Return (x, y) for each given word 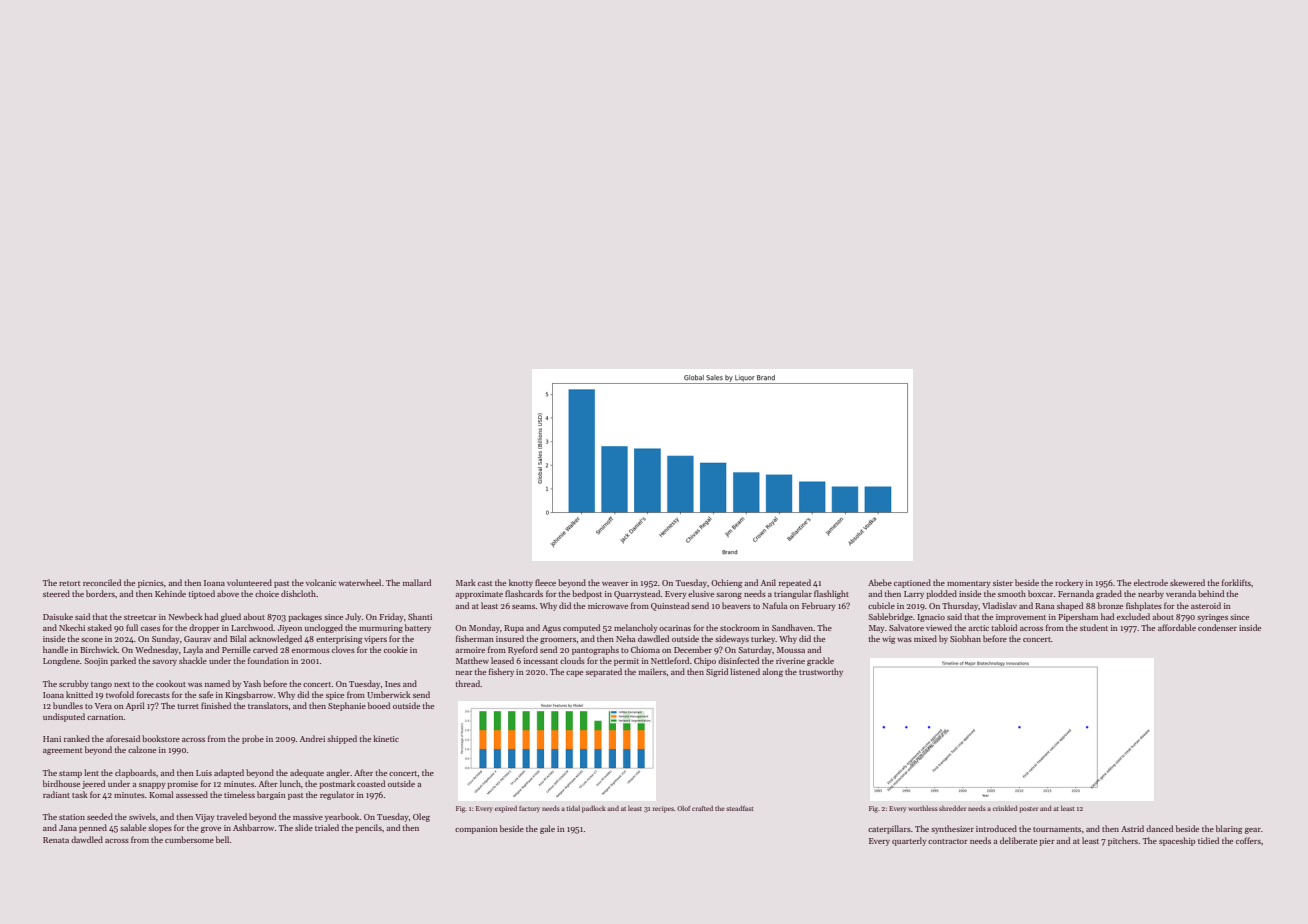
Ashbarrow (253, 827)
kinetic (386, 738)
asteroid (1206, 605)
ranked (77, 738)
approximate (479, 595)
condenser (1217, 627)
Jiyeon (290, 629)
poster (1029, 810)
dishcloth (298, 593)
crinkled (1005, 808)
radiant (56, 794)
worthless (923, 808)
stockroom (740, 627)
